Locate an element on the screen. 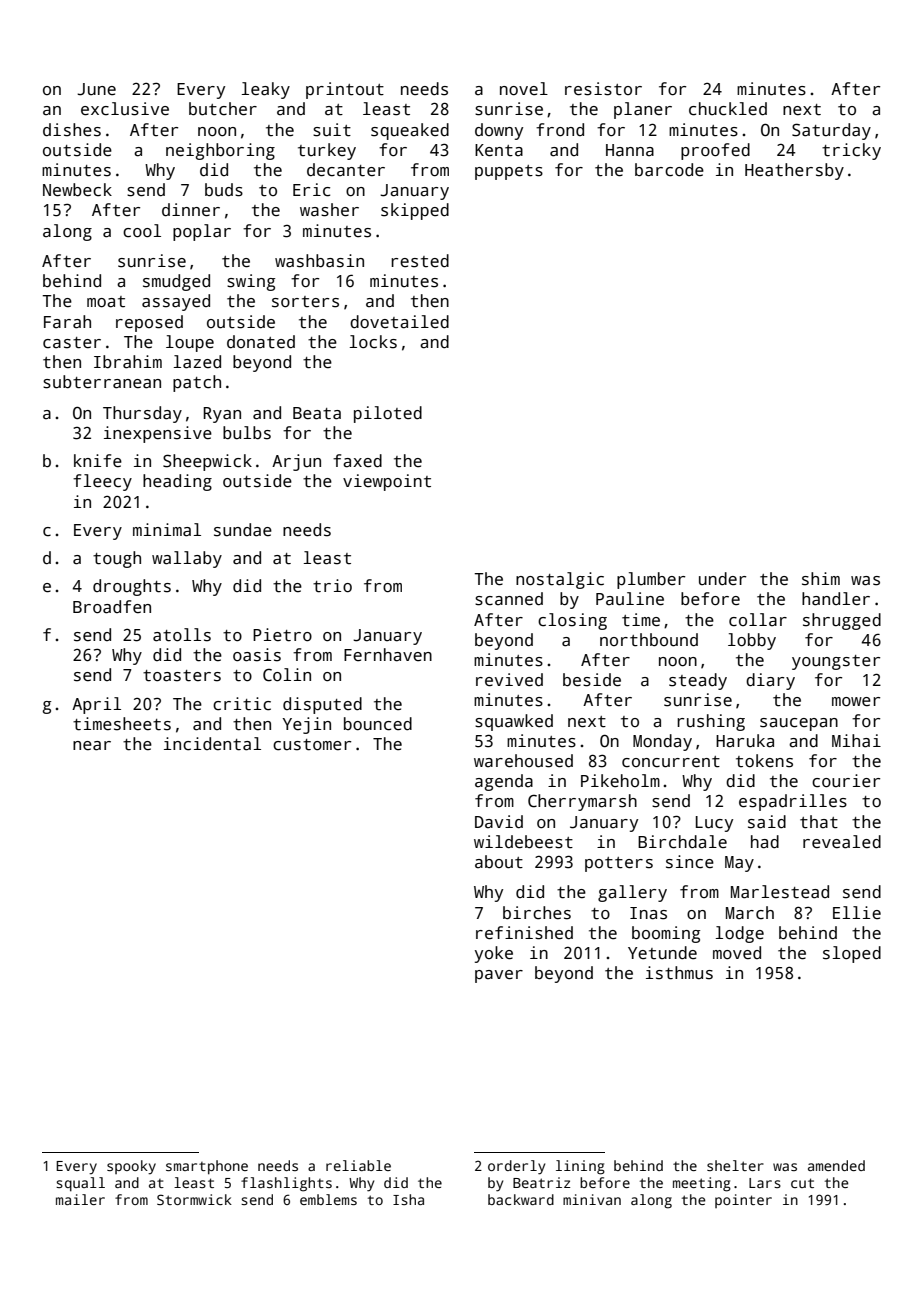  smartphone is located at coordinates (207, 1167).
